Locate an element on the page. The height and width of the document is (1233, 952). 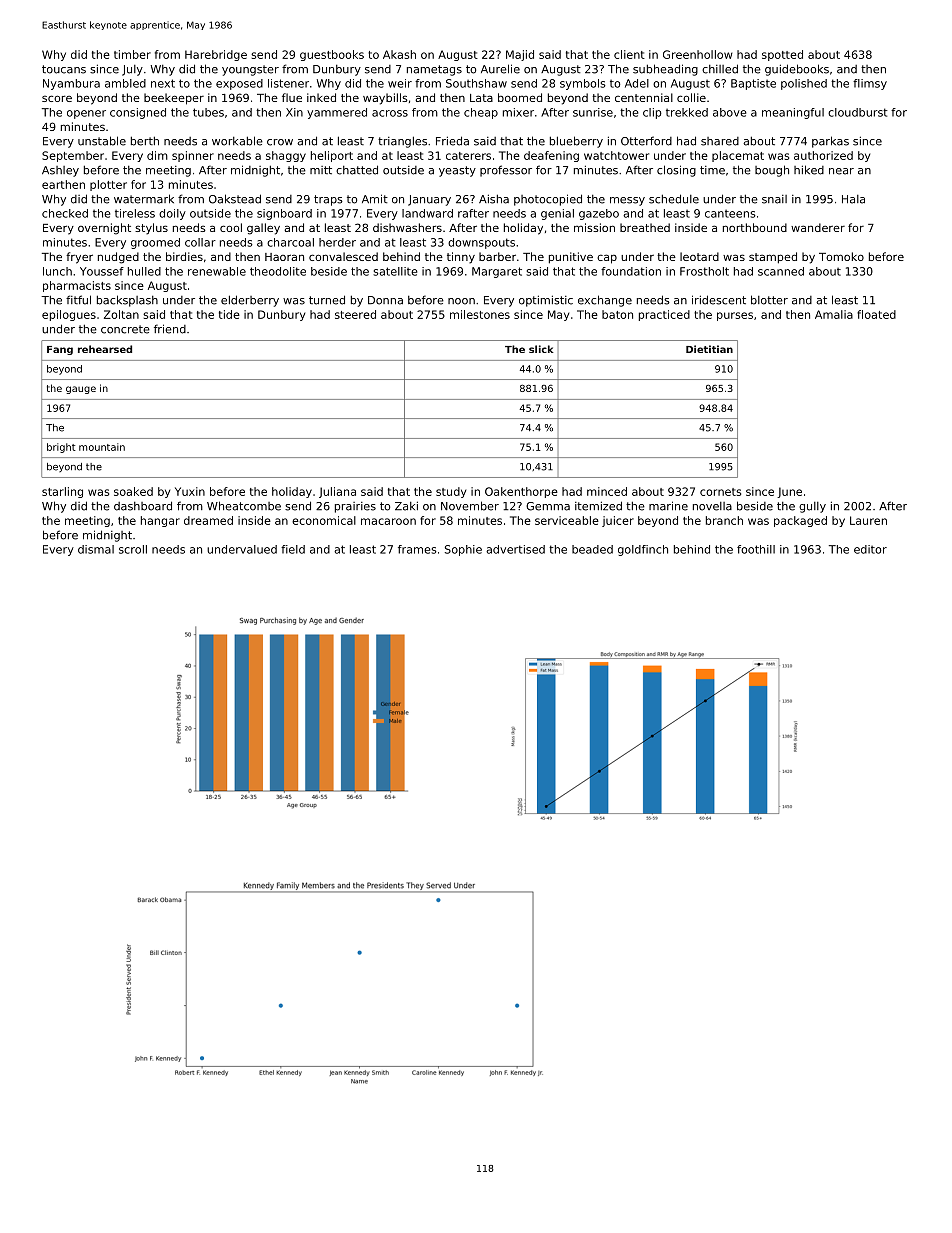
Akash is located at coordinates (399, 54).
